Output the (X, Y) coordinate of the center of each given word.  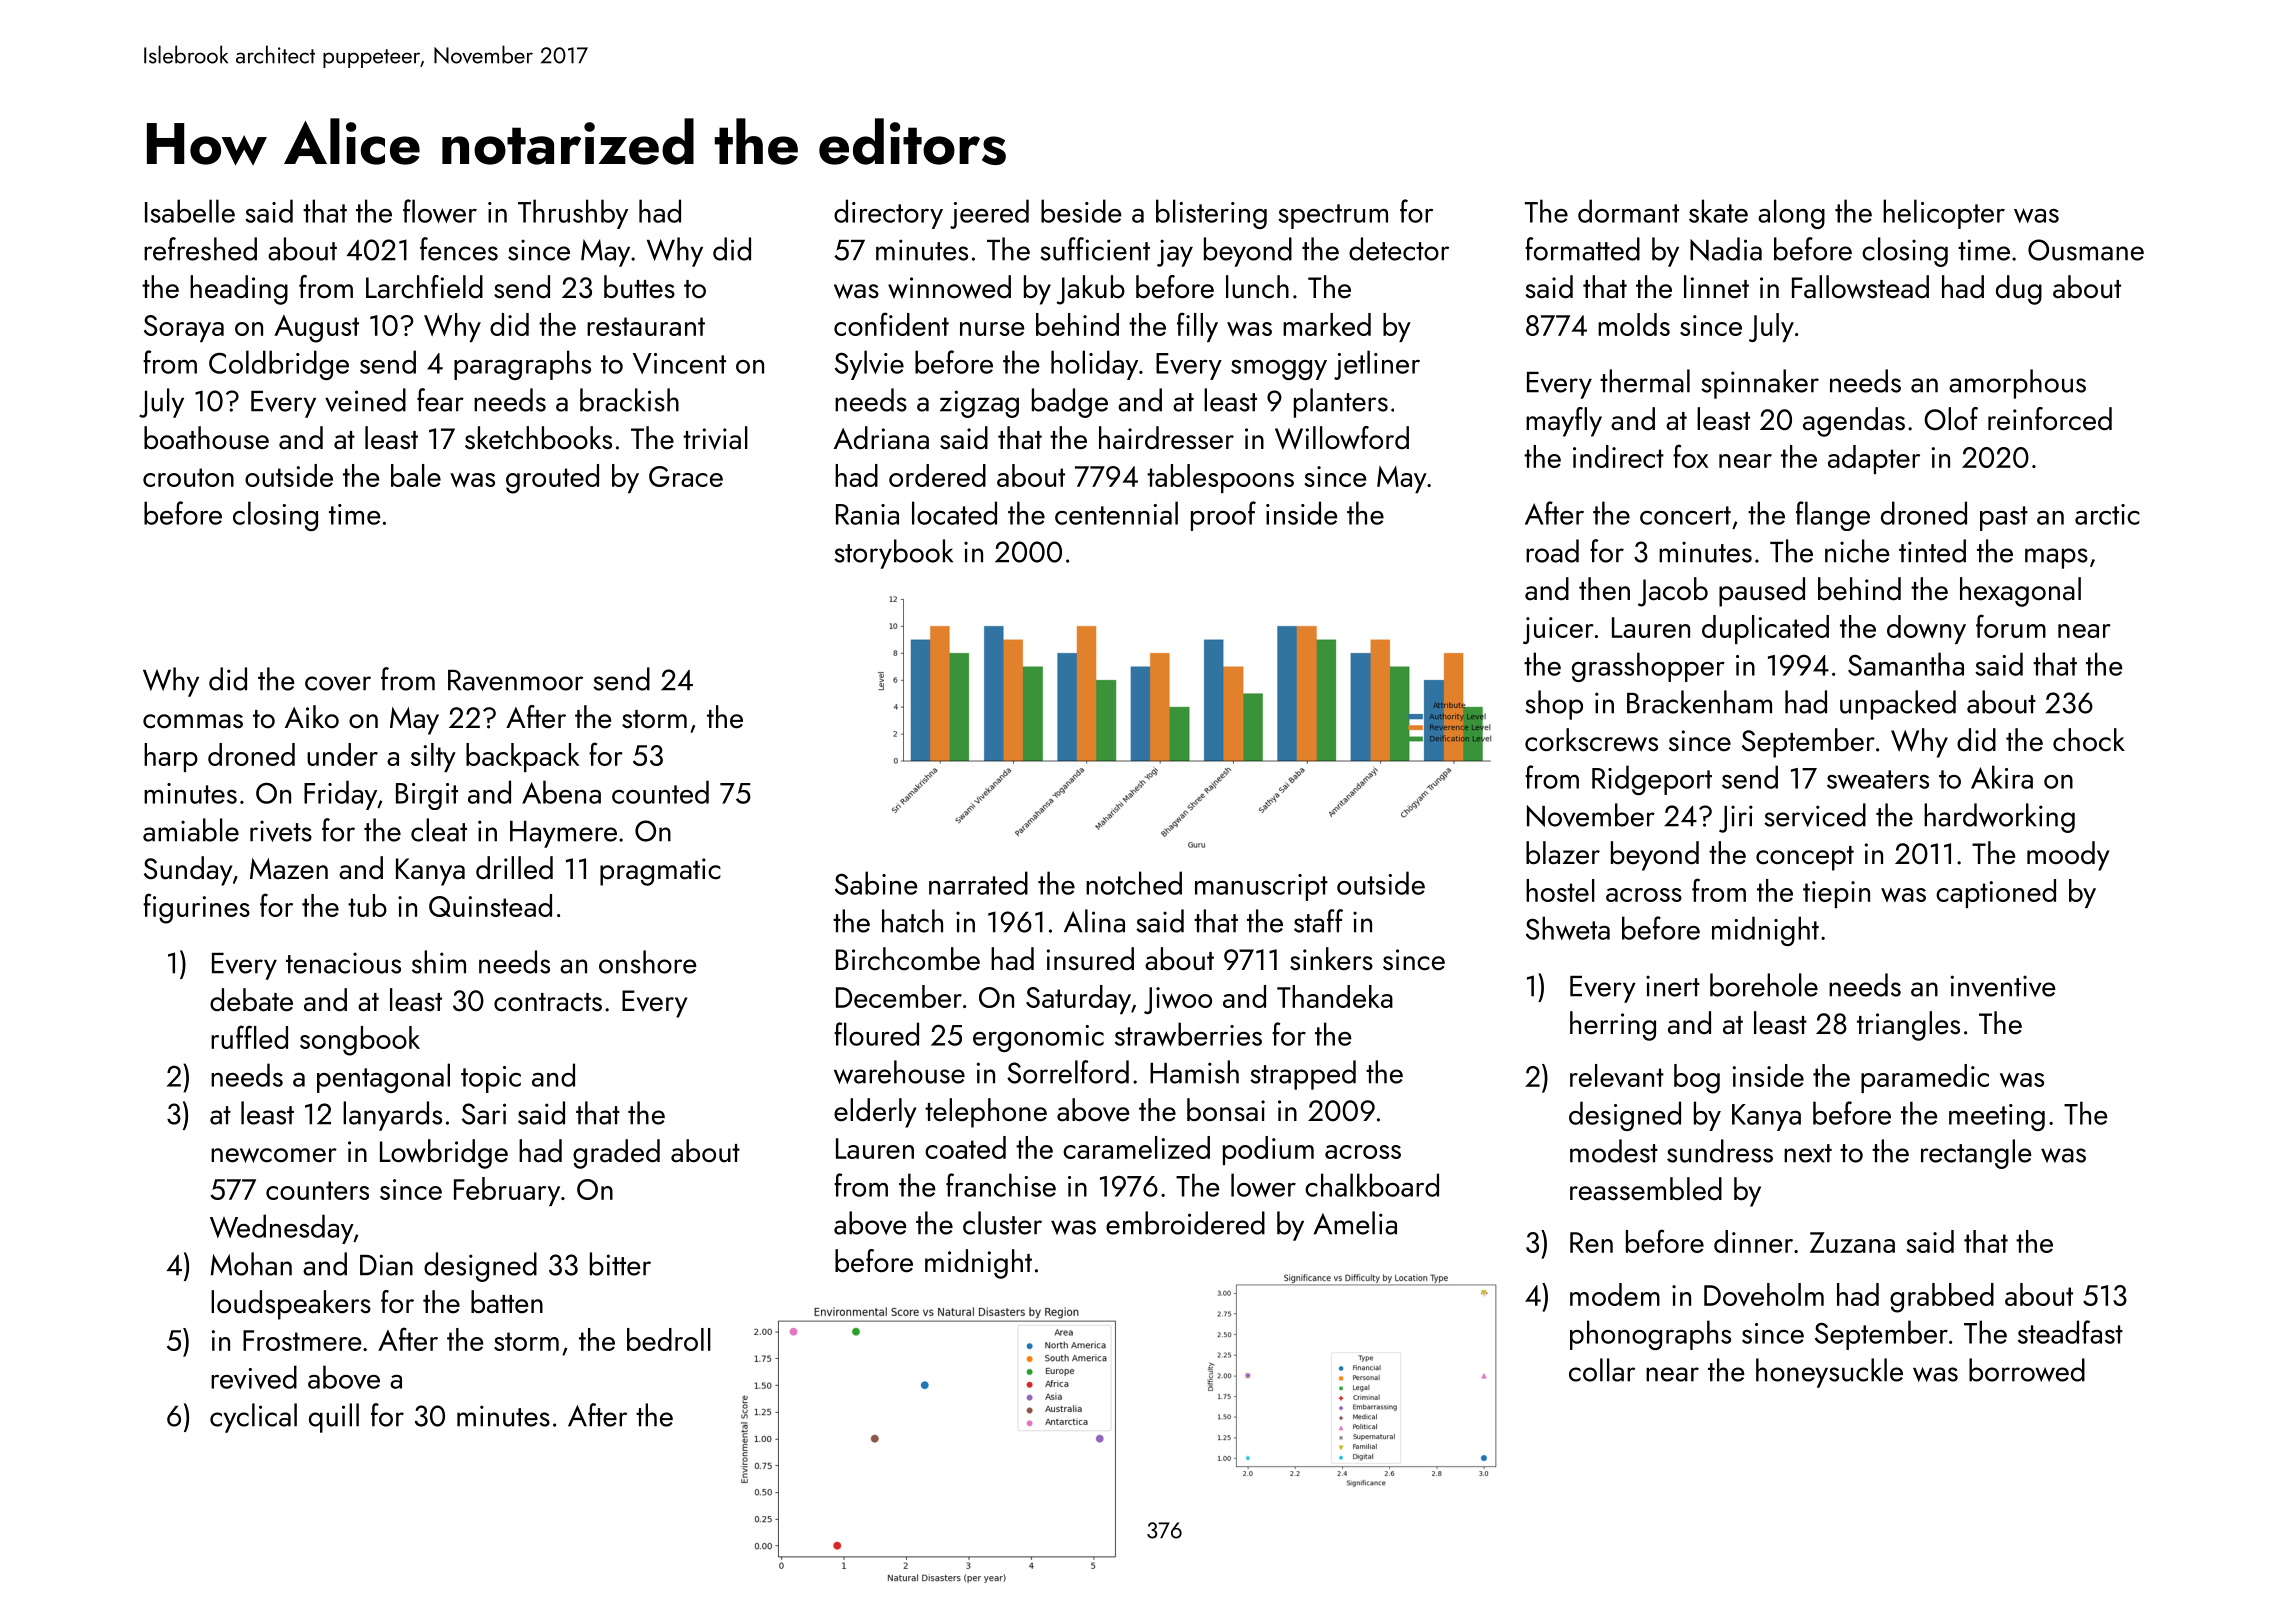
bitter (620, 1264)
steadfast (2070, 1332)
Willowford (1342, 438)
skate (1718, 211)
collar (1602, 1370)
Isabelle (190, 211)
